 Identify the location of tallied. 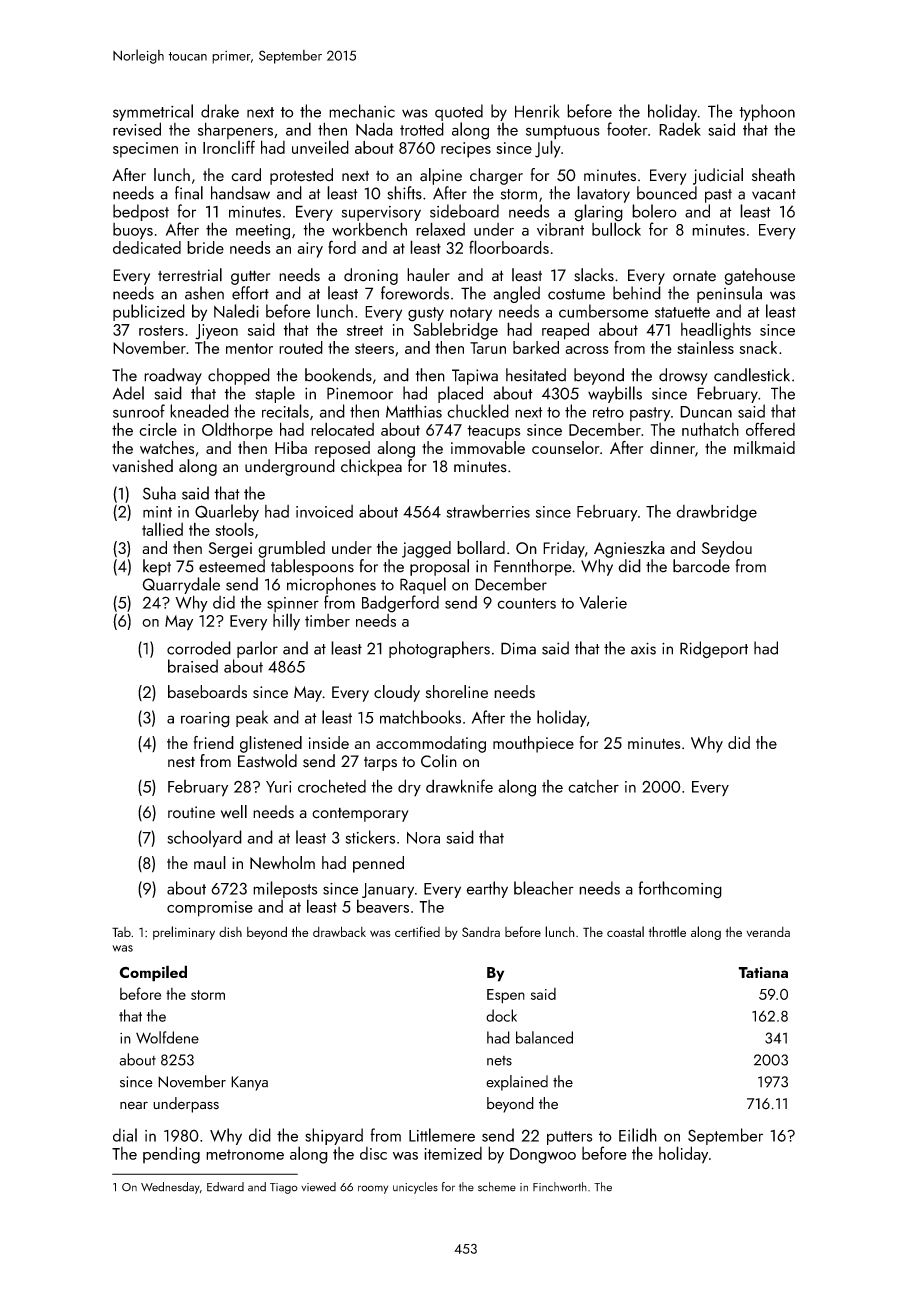
(162, 529).
